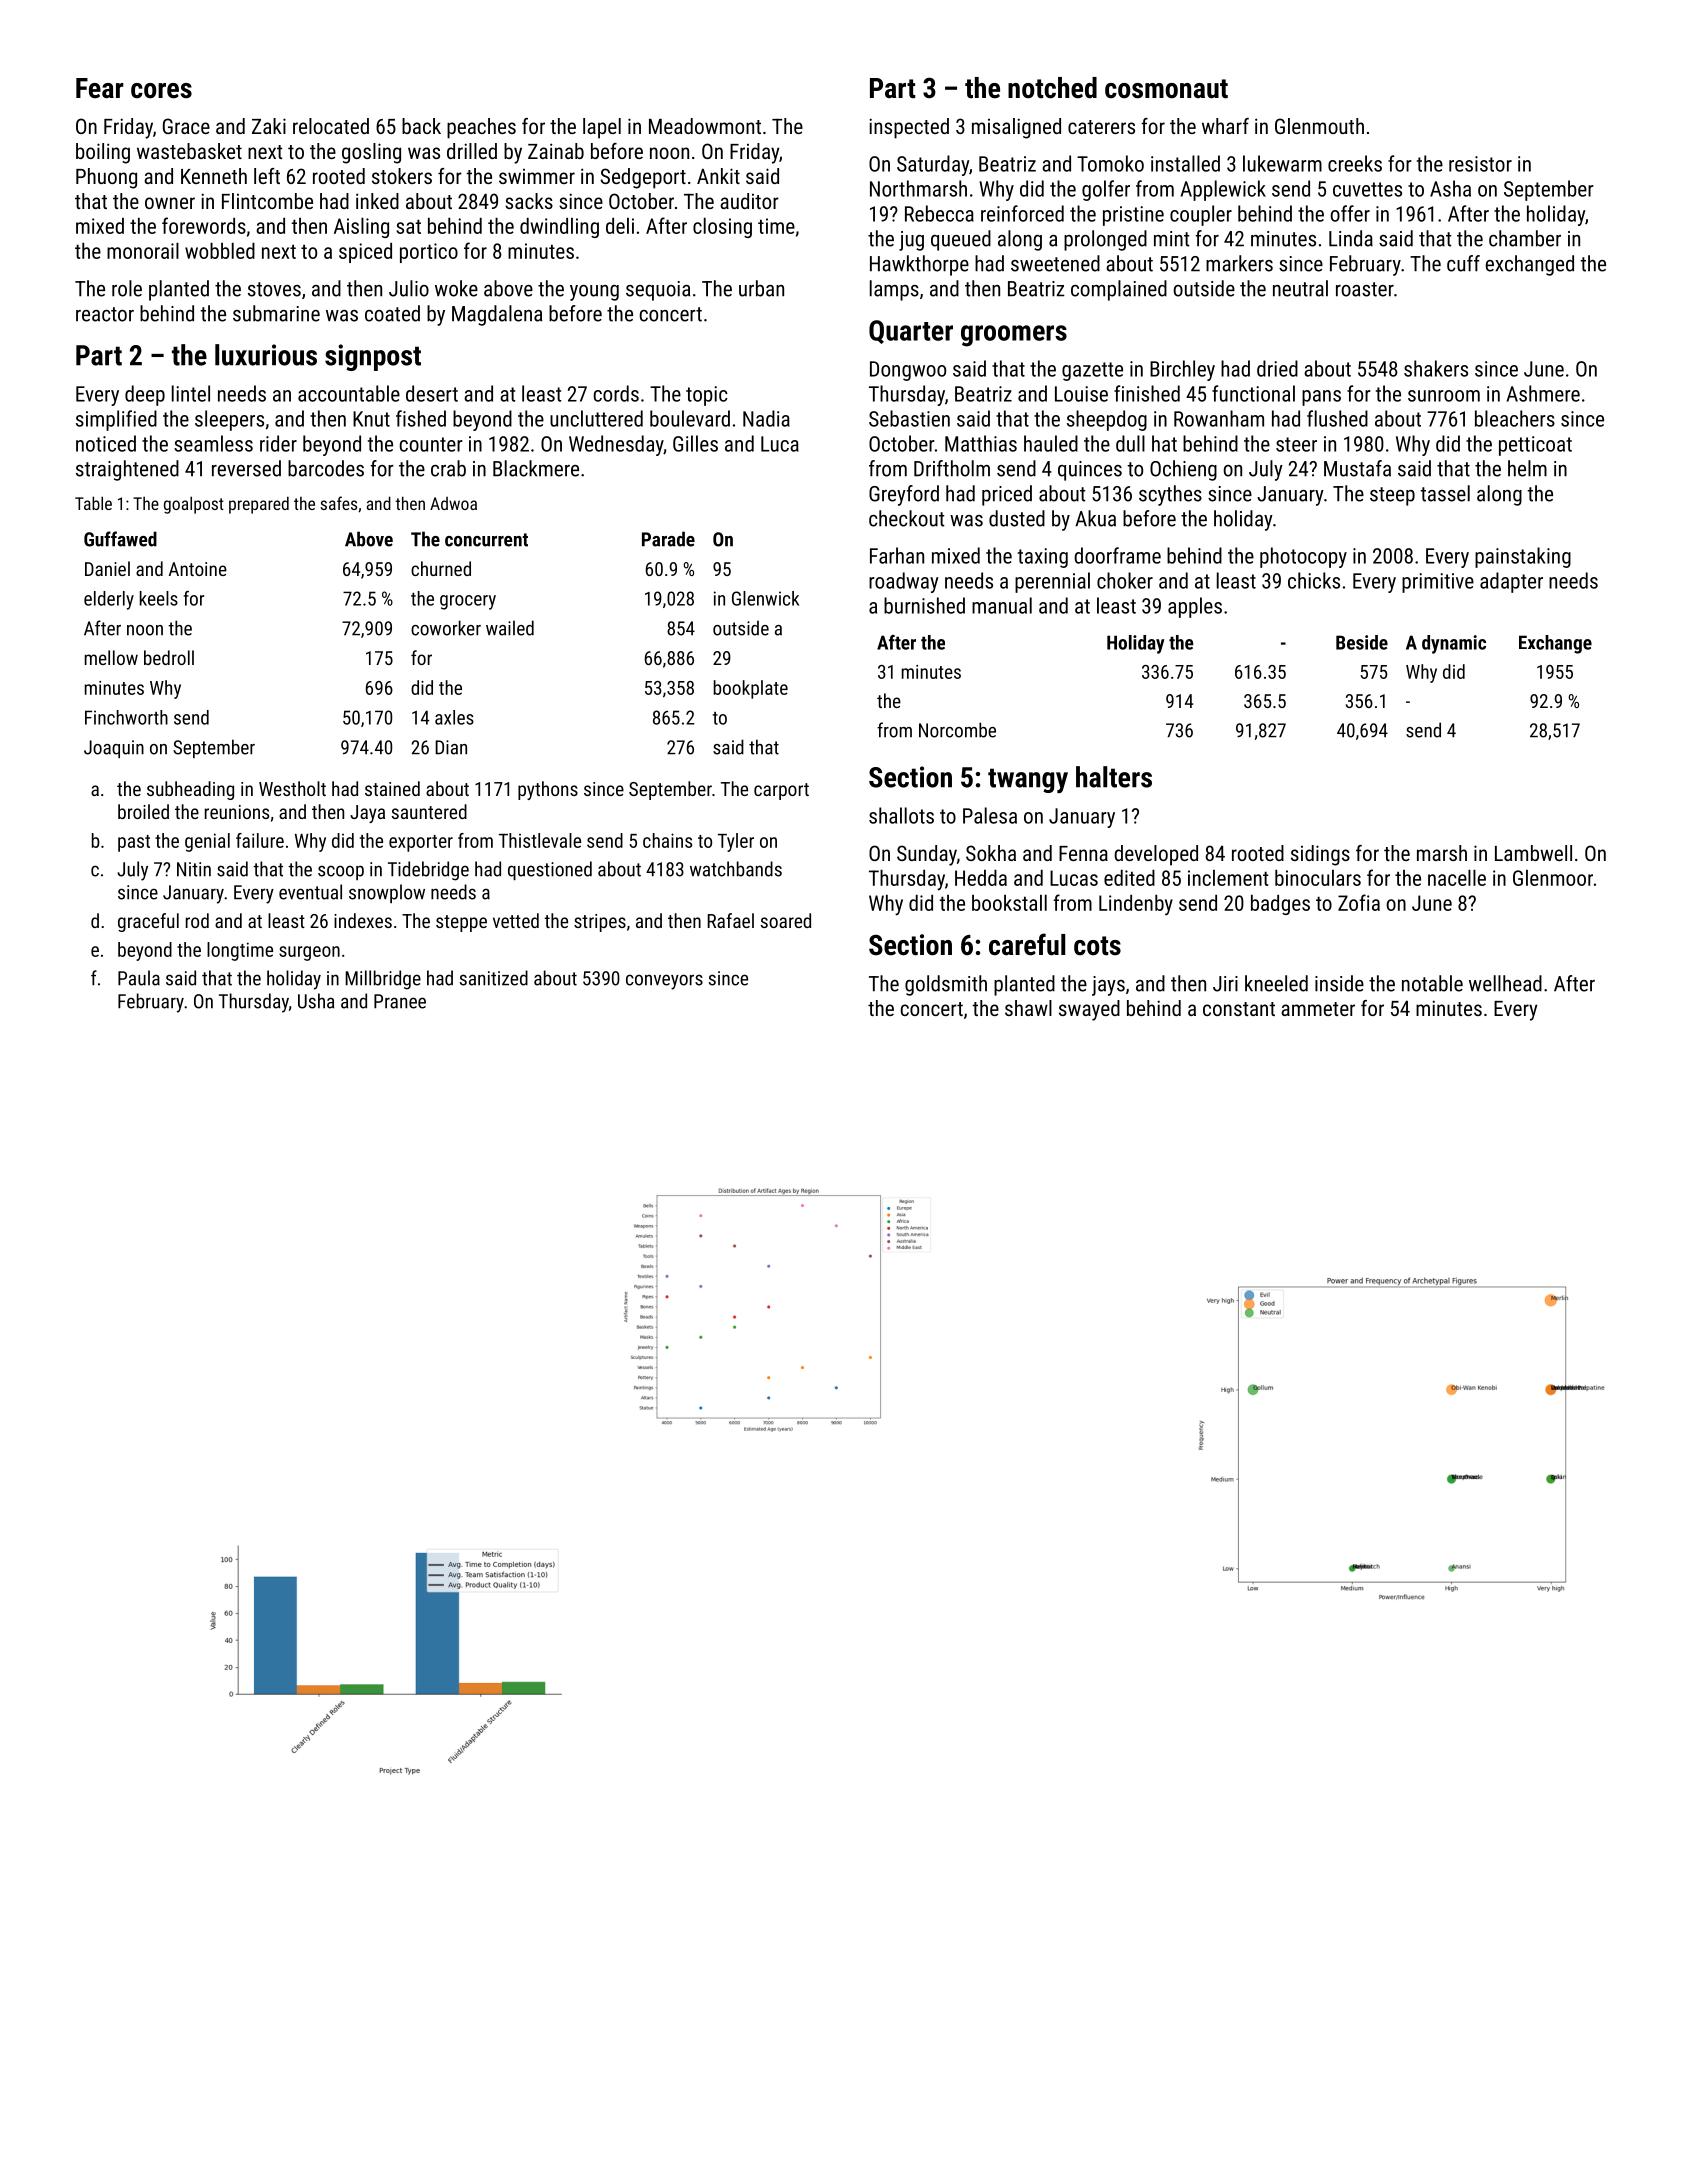 Image resolution: width=1683 pixels, height=2178 pixels. What do you see at coordinates (786, 920) in the page?
I see `soared` at bounding box center [786, 920].
